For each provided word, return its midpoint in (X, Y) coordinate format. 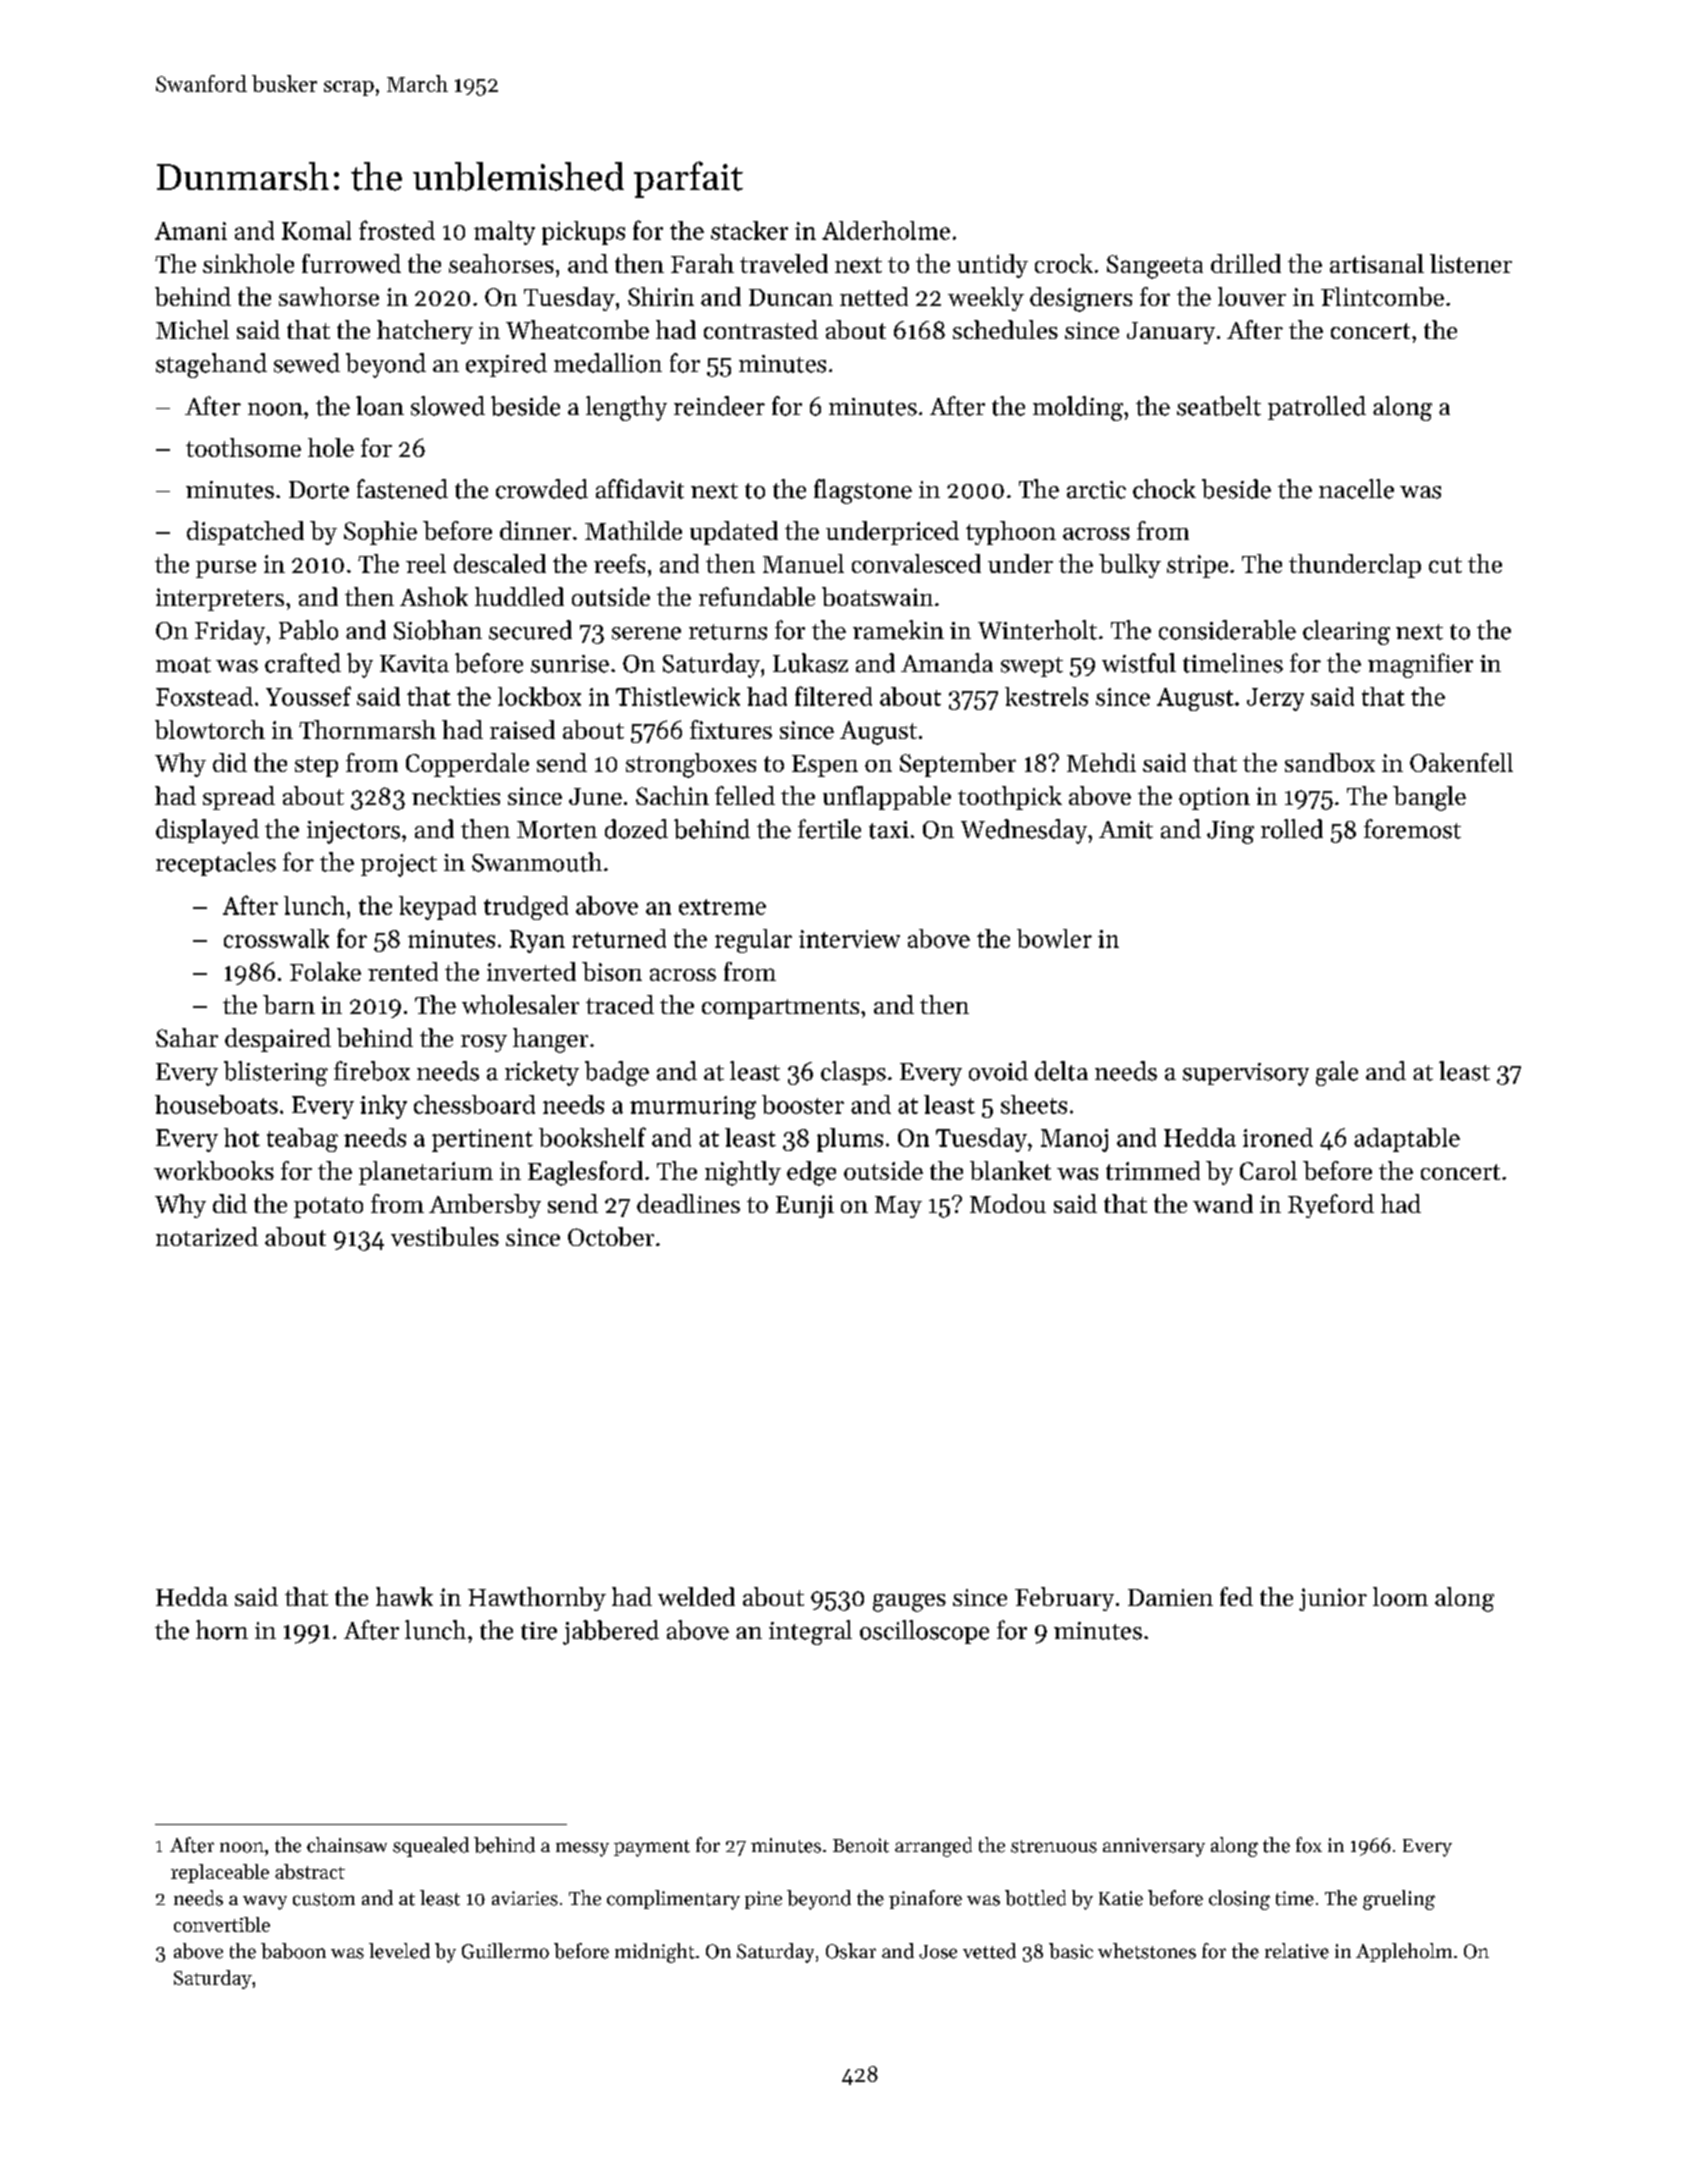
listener (1471, 263)
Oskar (851, 1951)
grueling (1399, 1900)
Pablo (308, 630)
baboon (293, 1951)
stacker (749, 230)
